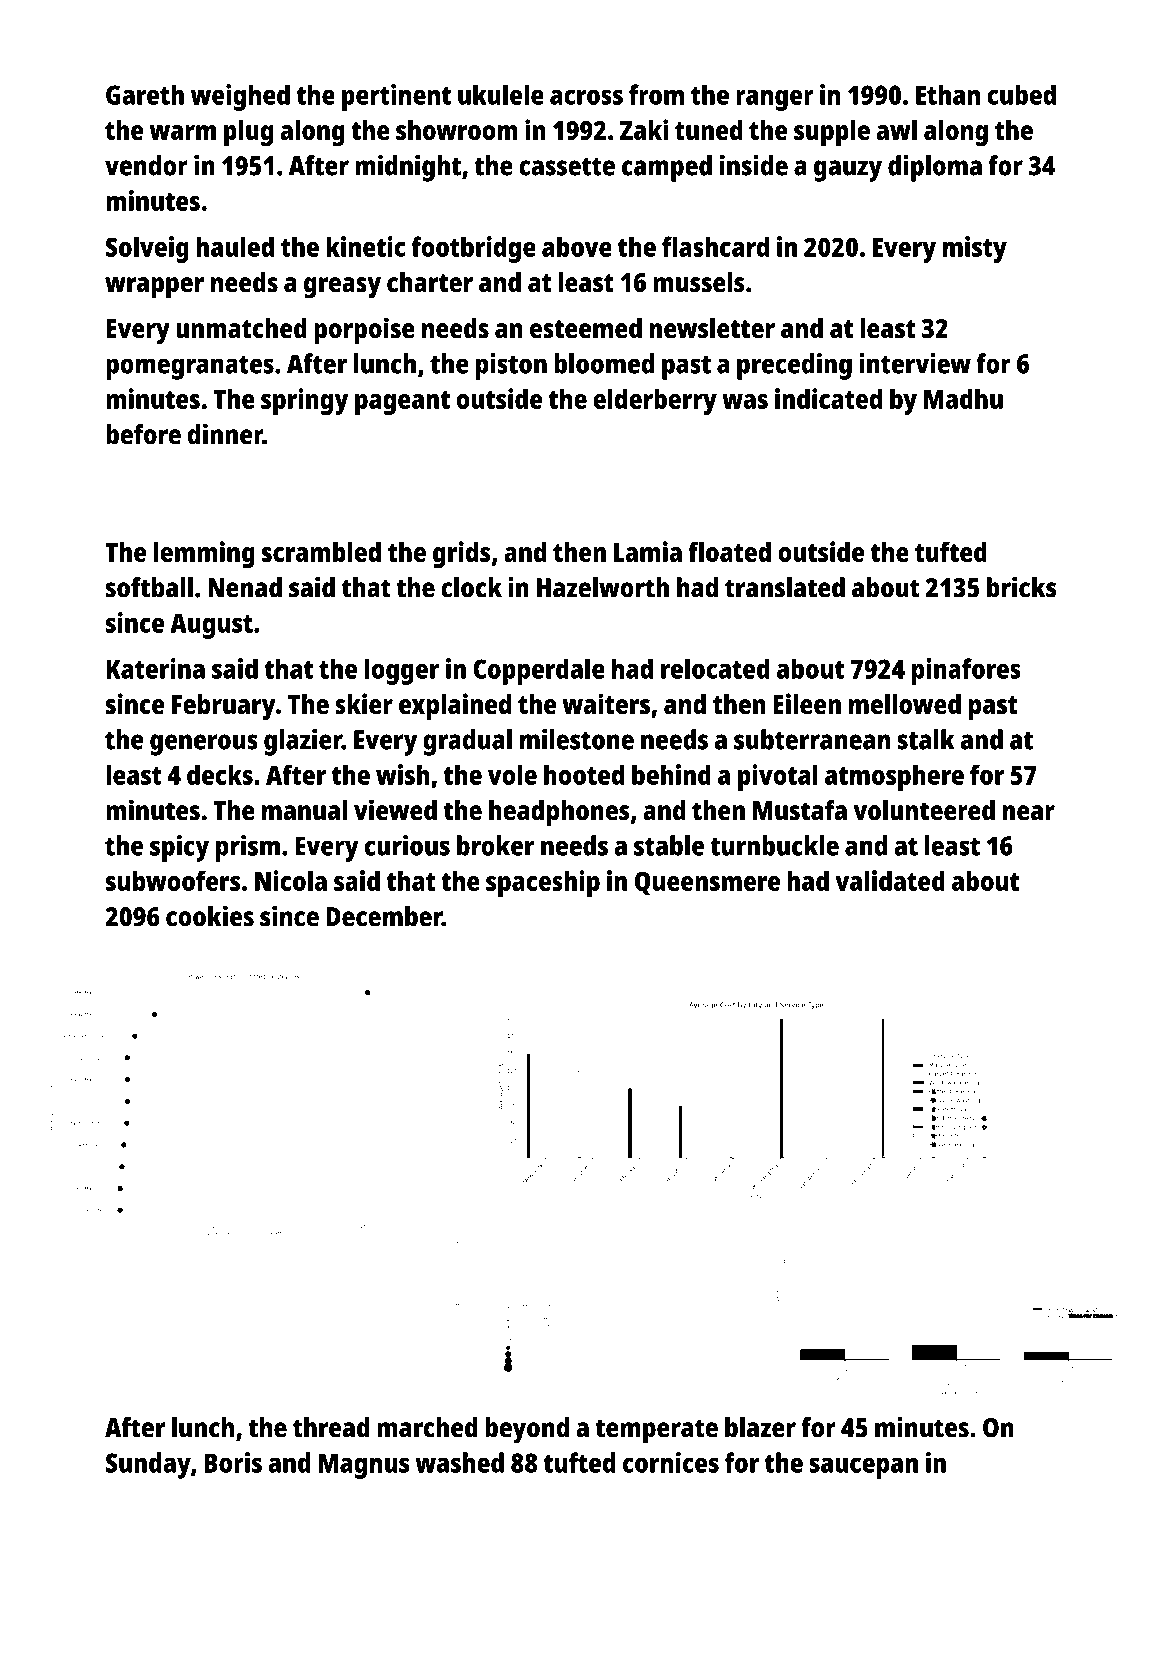 Image resolution: width=1165 pixels, height=1654 pixels. Describe the element at coordinates (233, 1462) in the document. I see `Boris` at that location.
